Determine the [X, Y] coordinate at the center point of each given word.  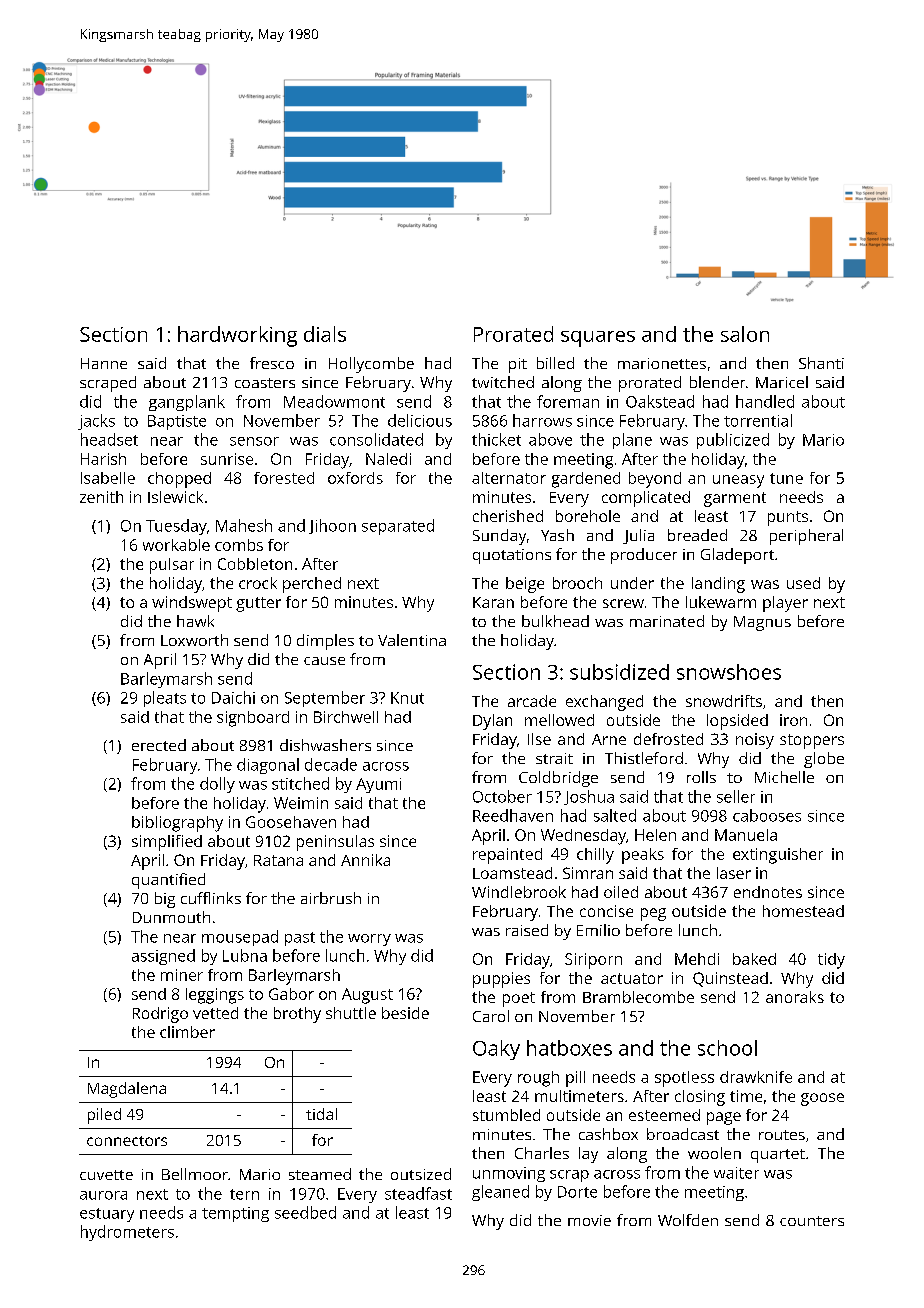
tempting [235, 1214]
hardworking [237, 336]
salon [745, 334]
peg [653, 914]
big [165, 900]
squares [598, 339]
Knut [407, 698]
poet [519, 999]
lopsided [737, 722]
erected [159, 745]
